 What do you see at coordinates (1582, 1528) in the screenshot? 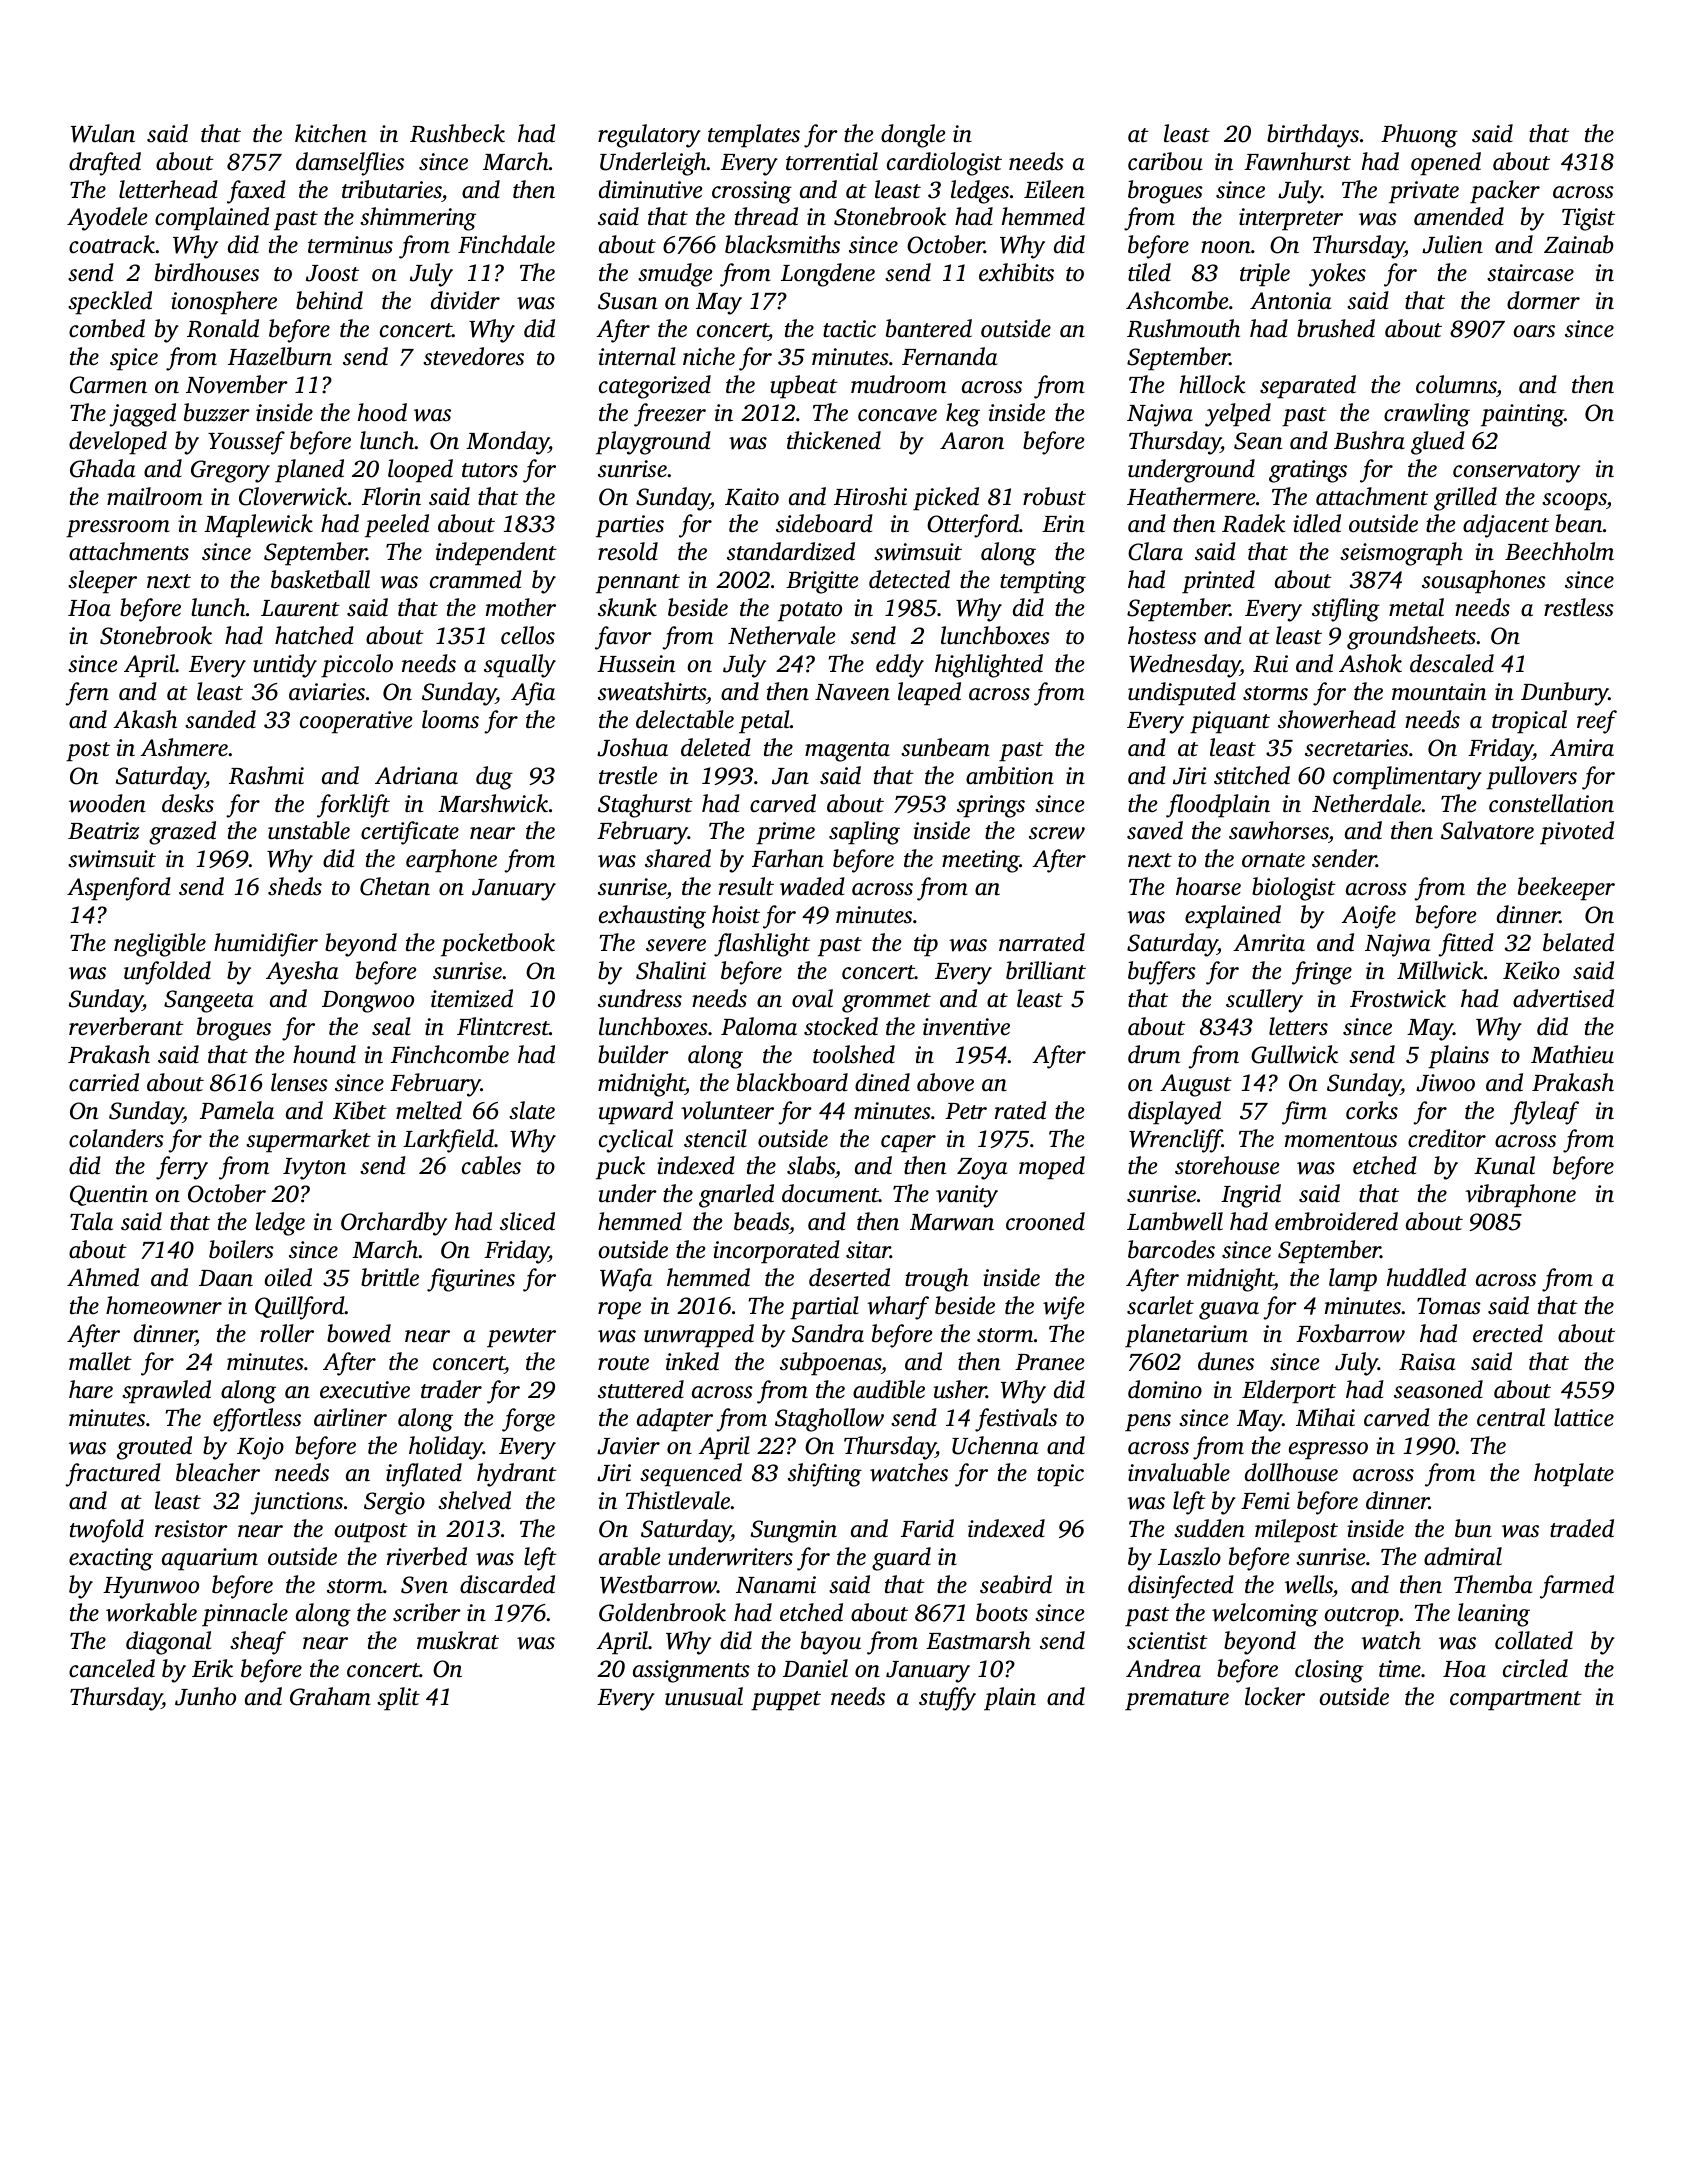
I see `traded` at bounding box center [1582, 1528].
